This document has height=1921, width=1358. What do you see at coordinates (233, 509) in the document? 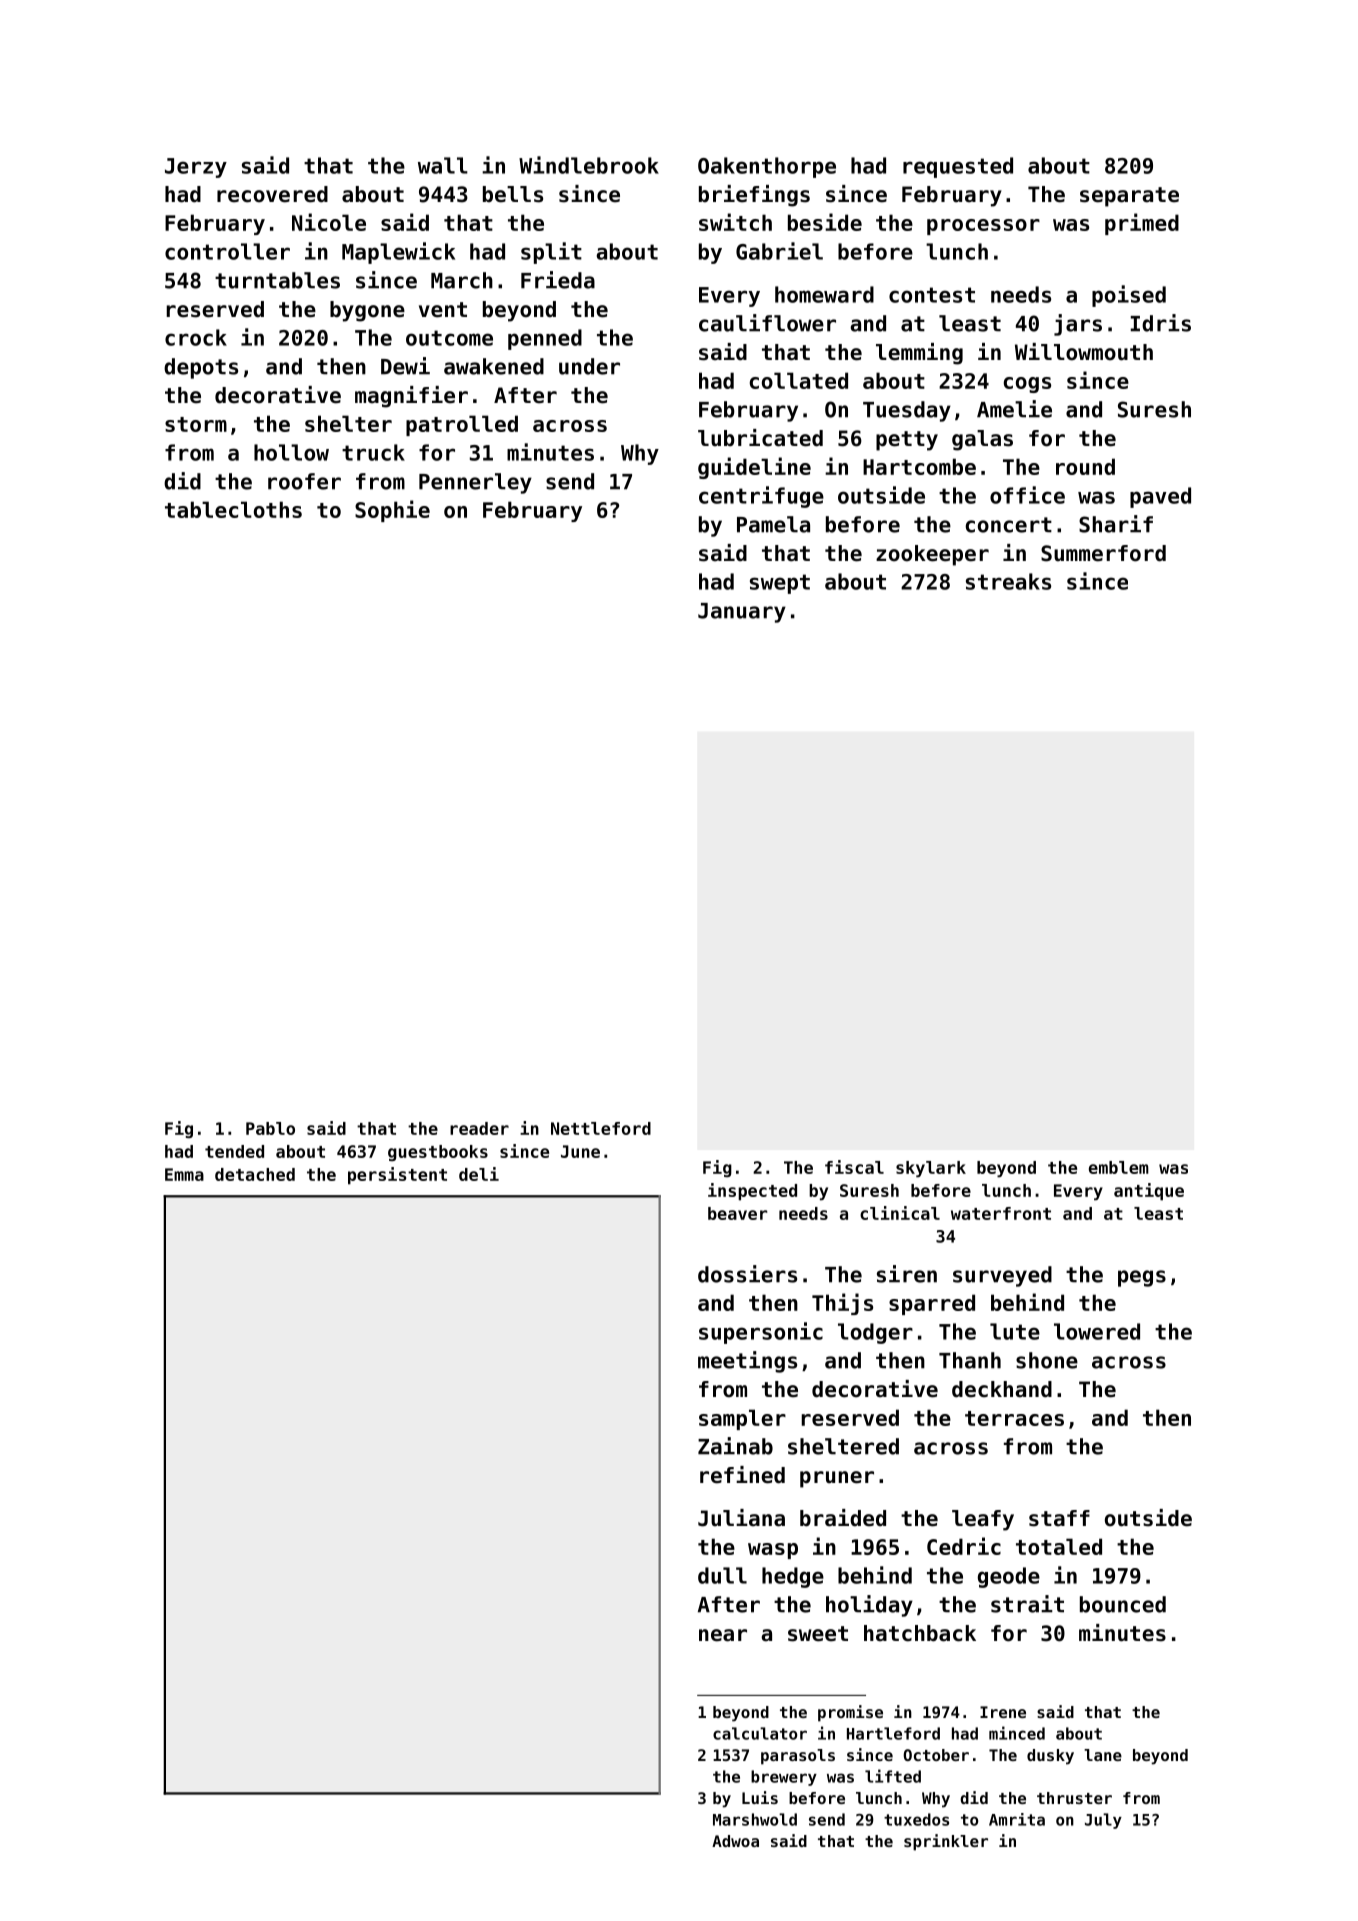
I see `tablecloths` at bounding box center [233, 509].
